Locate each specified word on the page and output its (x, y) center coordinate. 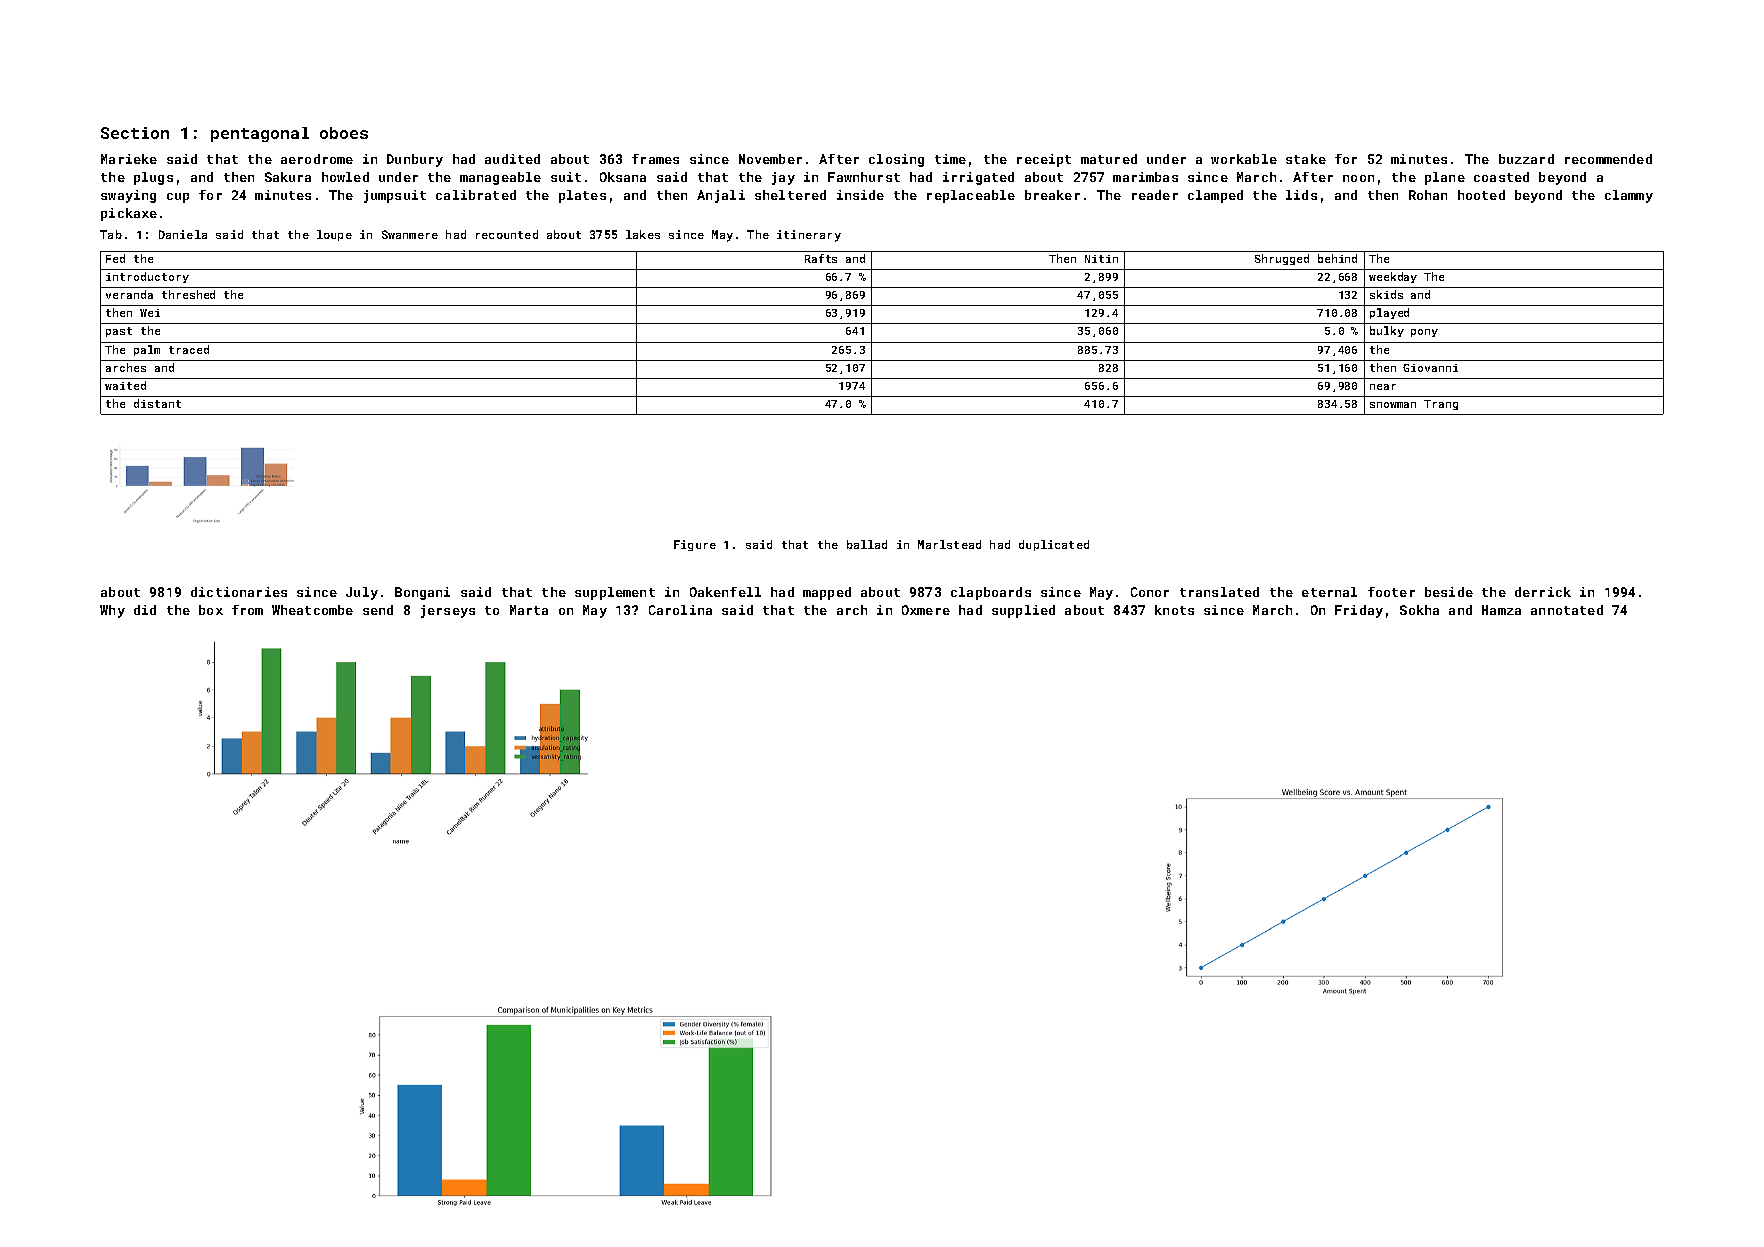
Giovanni (1430, 368)
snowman (1393, 405)
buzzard (1526, 159)
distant (157, 403)
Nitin (1101, 259)
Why (112, 611)
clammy (1629, 196)
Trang (1441, 405)
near (1383, 387)
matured (1109, 159)
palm (147, 350)
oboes (344, 133)
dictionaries (239, 592)
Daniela (183, 234)
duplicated (1054, 545)
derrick (1543, 592)
